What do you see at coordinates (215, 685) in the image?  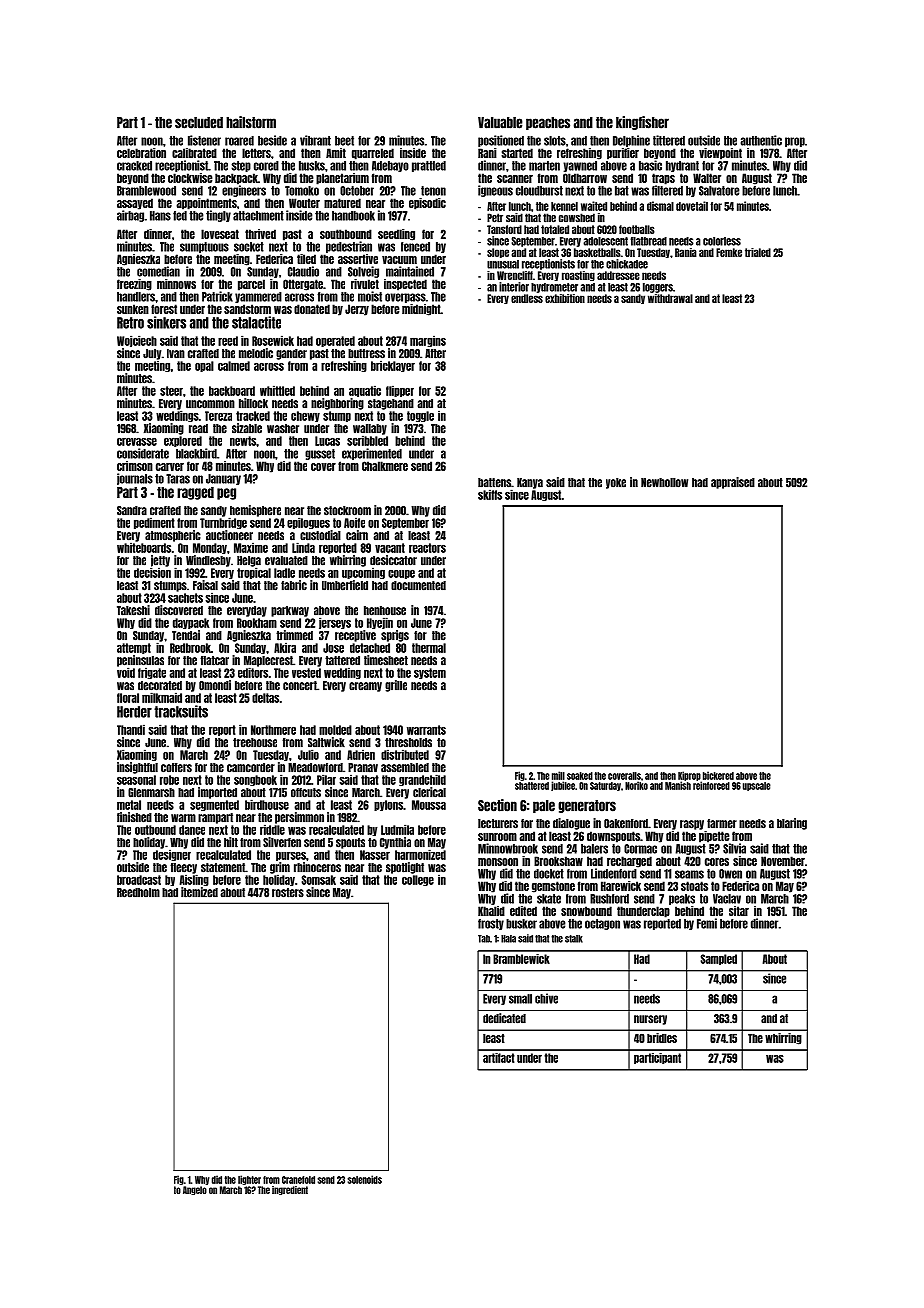 I see `Omondi` at bounding box center [215, 685].
